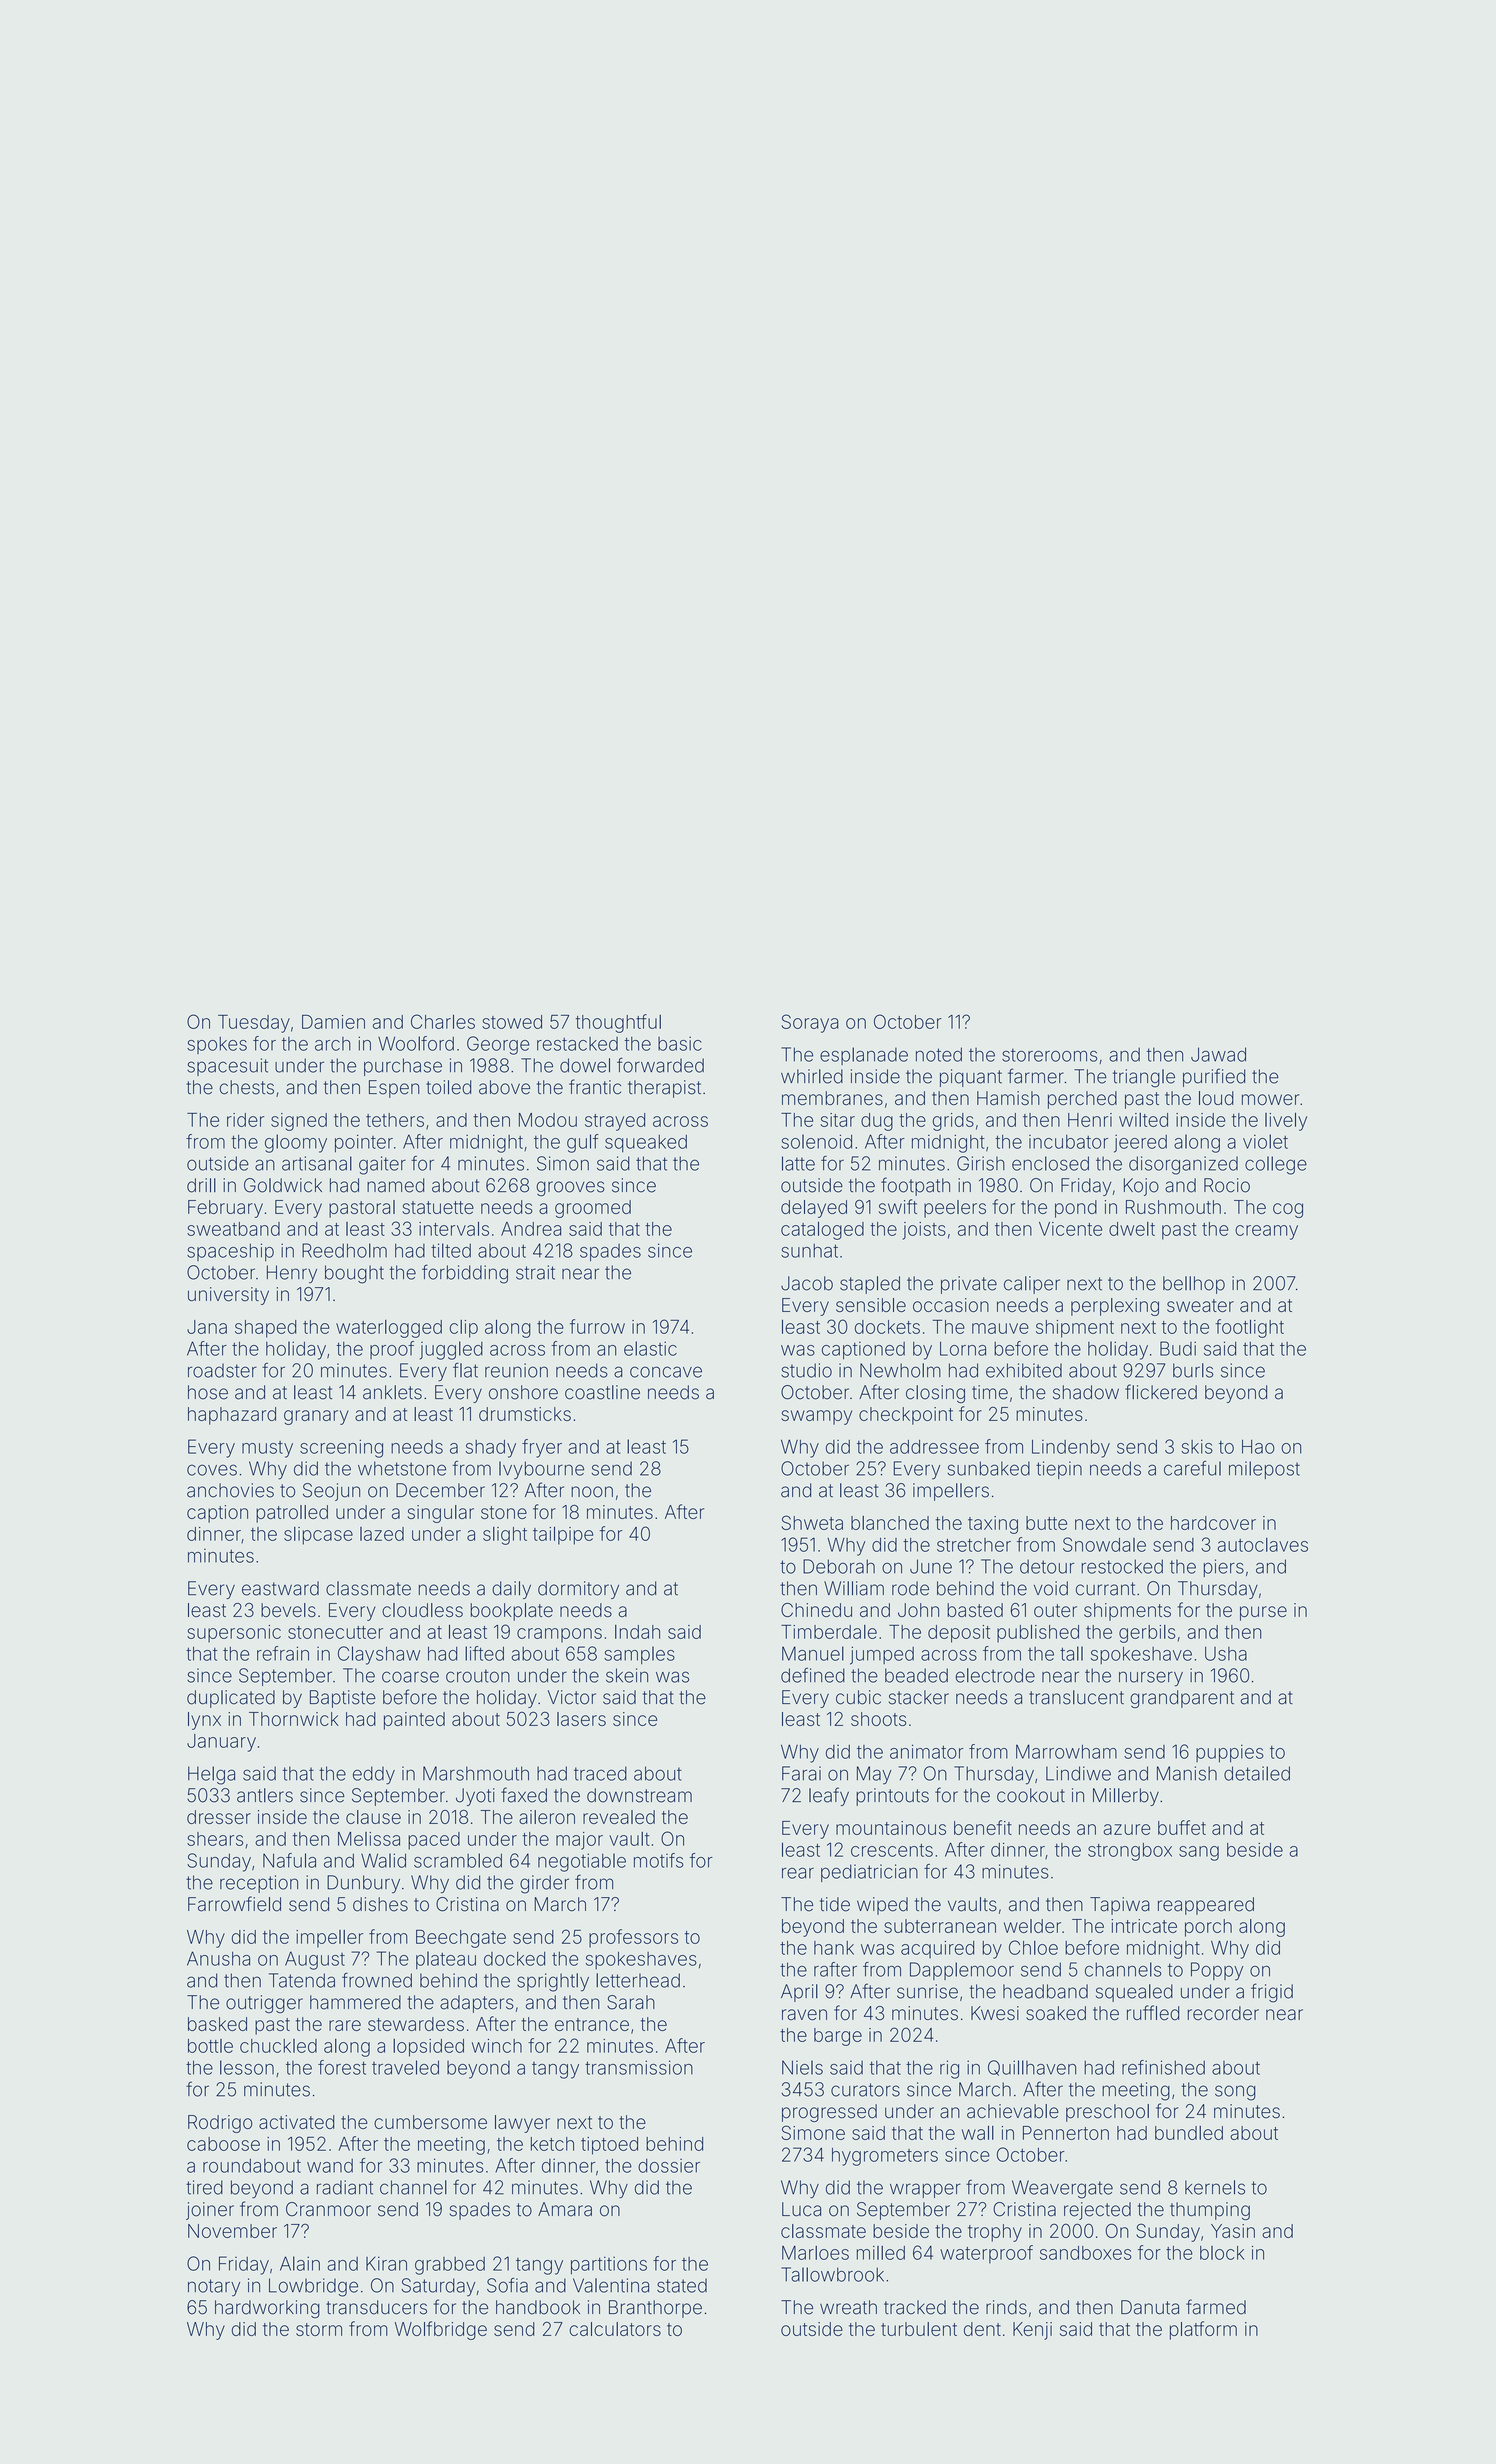  I want to click on tiepin, so click(1059, 1470).
